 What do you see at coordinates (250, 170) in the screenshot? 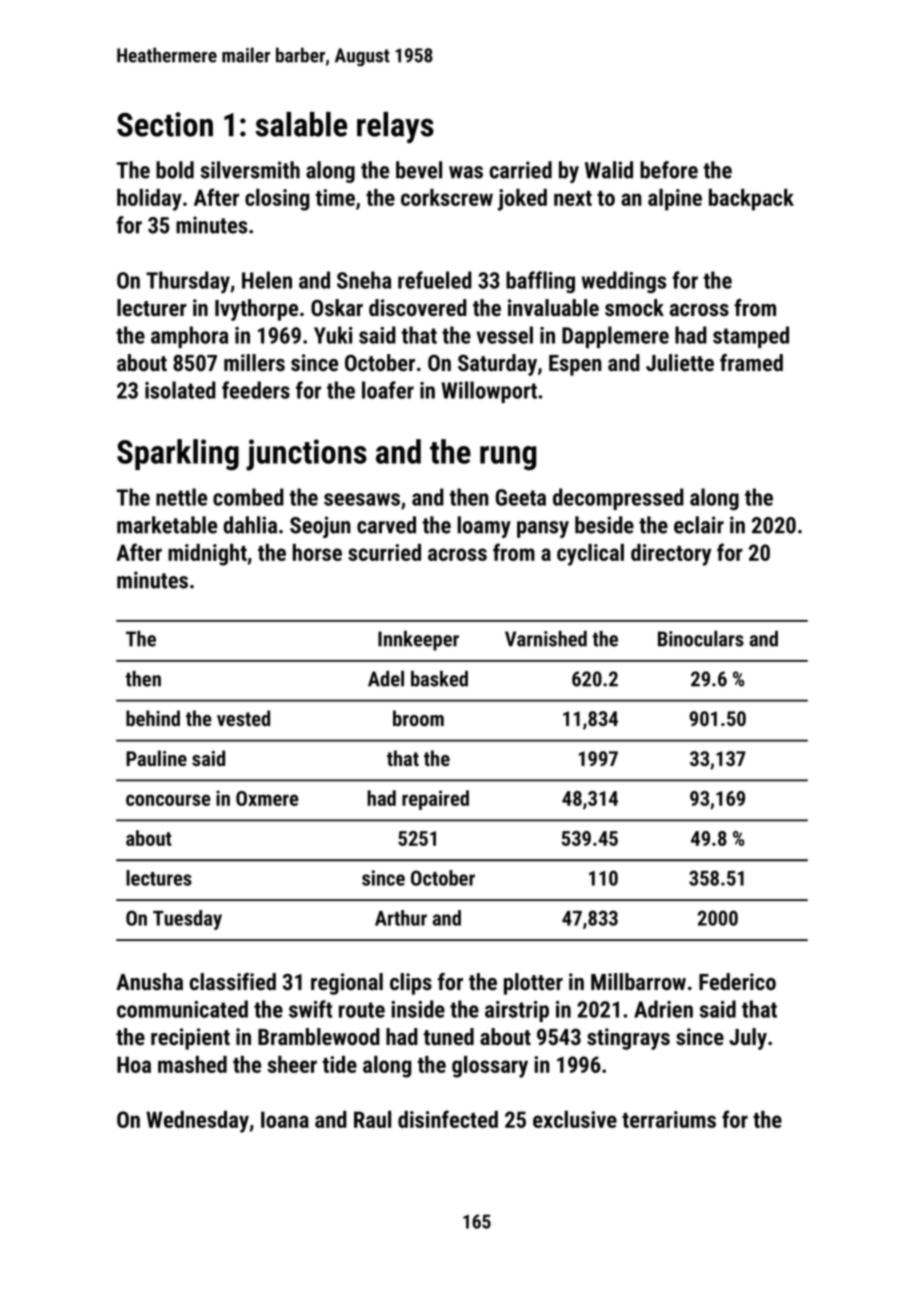
I see `silversmith` at bounding box center [250, 170].
